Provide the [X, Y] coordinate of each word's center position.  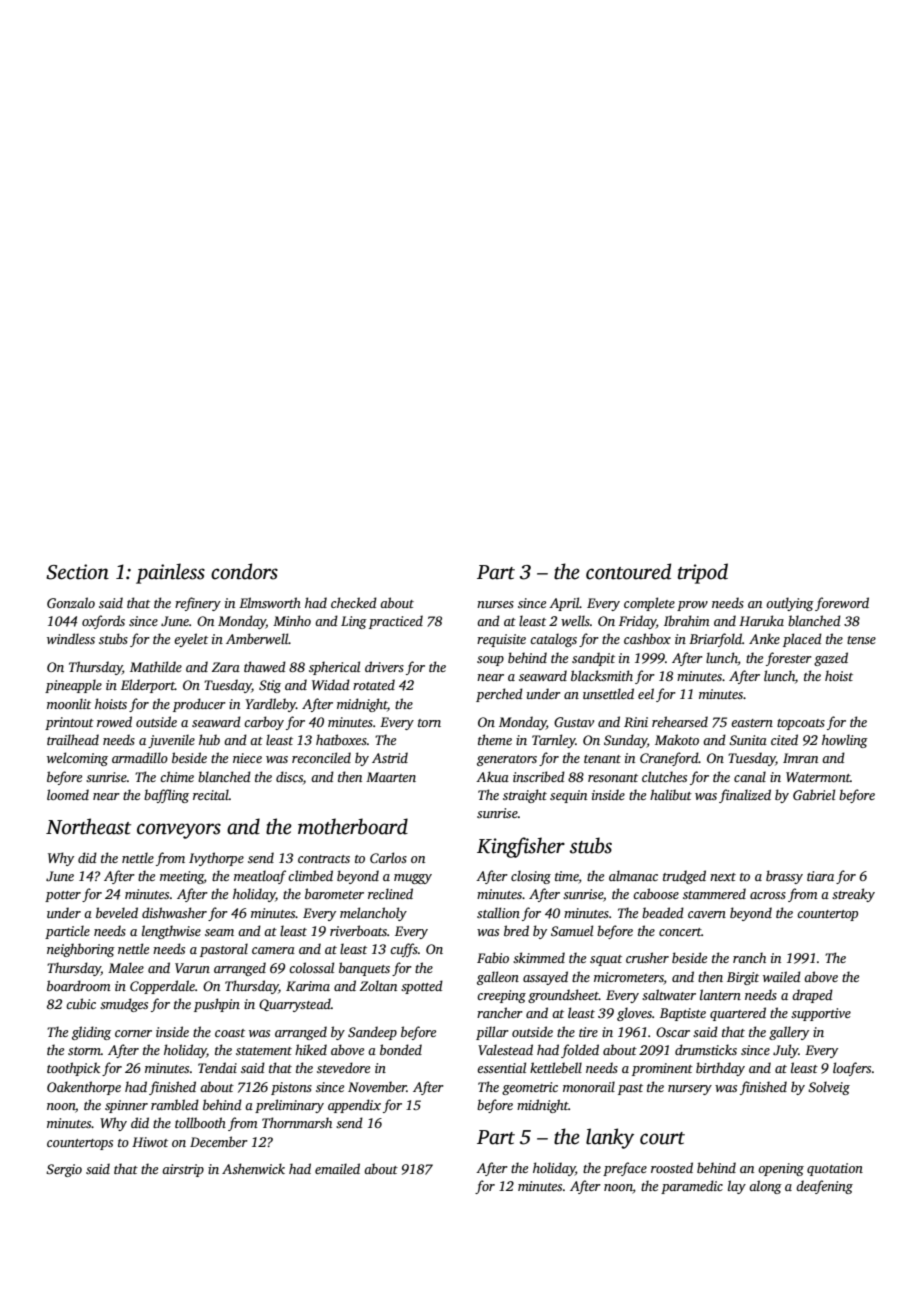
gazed [831, 659]
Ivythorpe [216, 859]
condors [244, 571]
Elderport [148, 686]
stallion [498, 912]
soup [490, 661]
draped [812, 996]
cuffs [404, 950]
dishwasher [174, 912]
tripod [703, 573]
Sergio [64, 1170]
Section [77, 572]
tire [588, 1032]
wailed [782, 976]
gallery [789, 1033]
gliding [91, 1033]
